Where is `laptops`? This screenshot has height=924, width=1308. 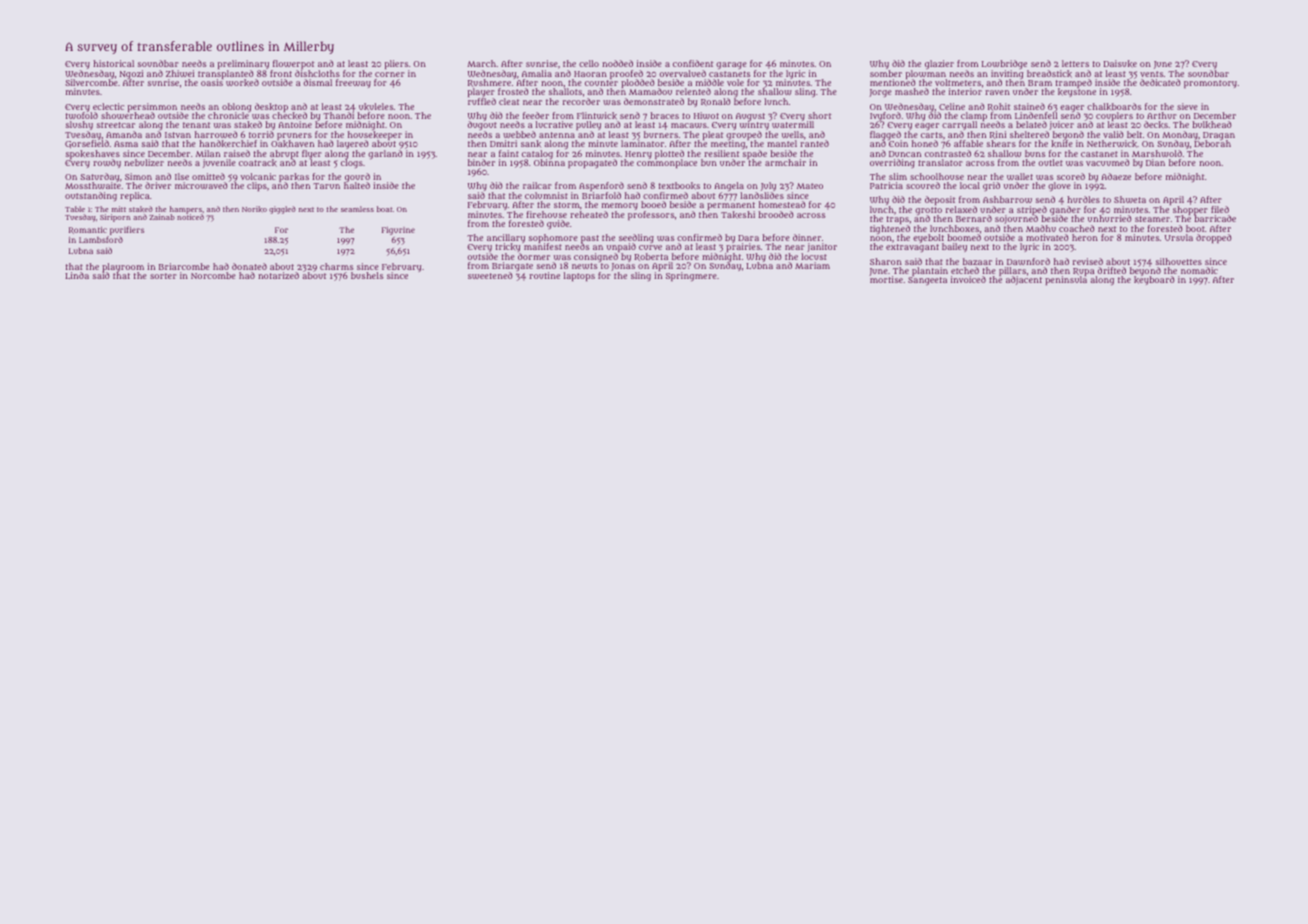 laptops is located at coordinates (579, 276).
